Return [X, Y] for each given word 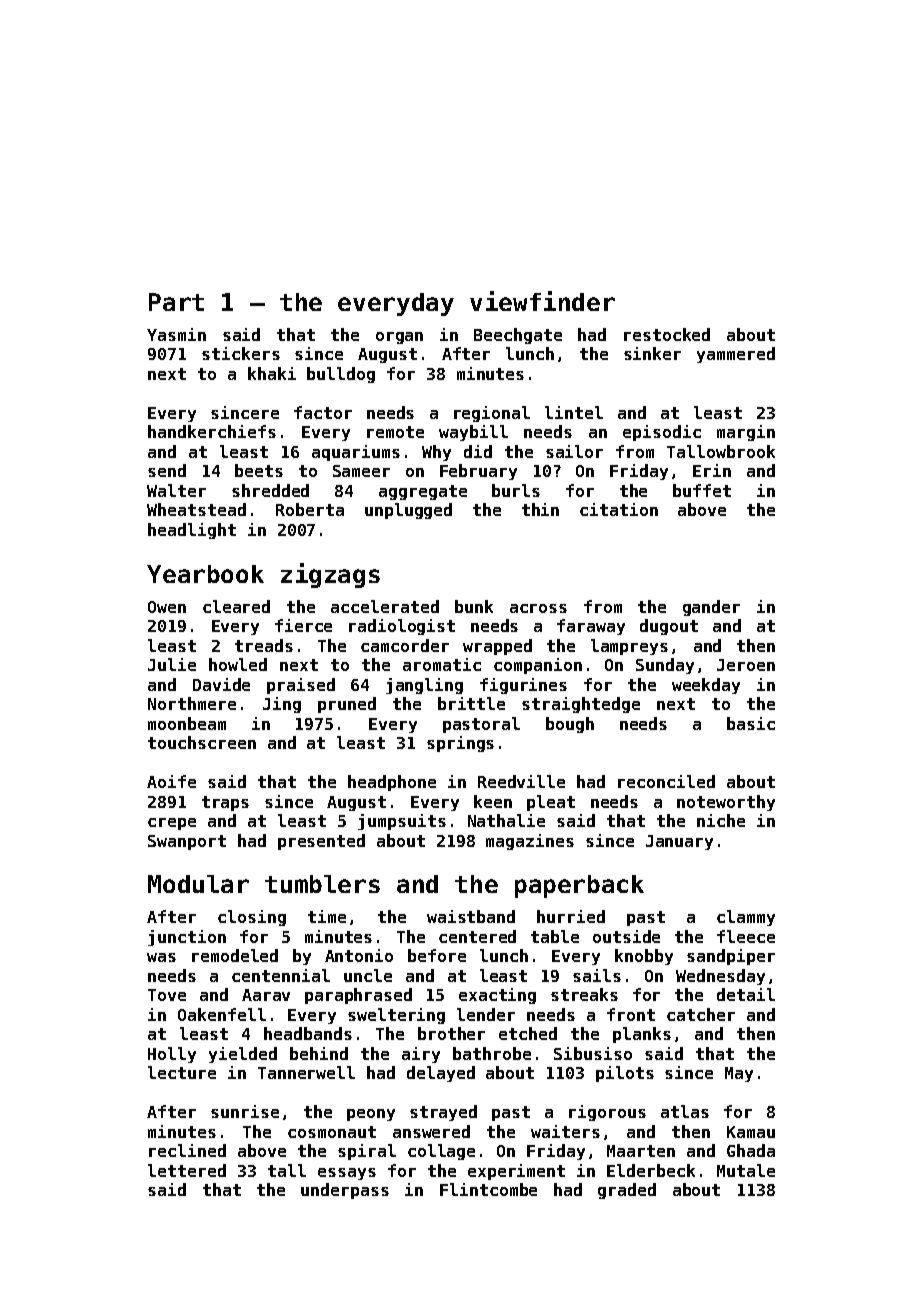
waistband [471, 916]
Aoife [171, 781]
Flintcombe [488, 1189]
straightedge [581, 705]
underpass [345, 1191]
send [167, 470]
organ [399, 338]
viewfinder [542, 301]
